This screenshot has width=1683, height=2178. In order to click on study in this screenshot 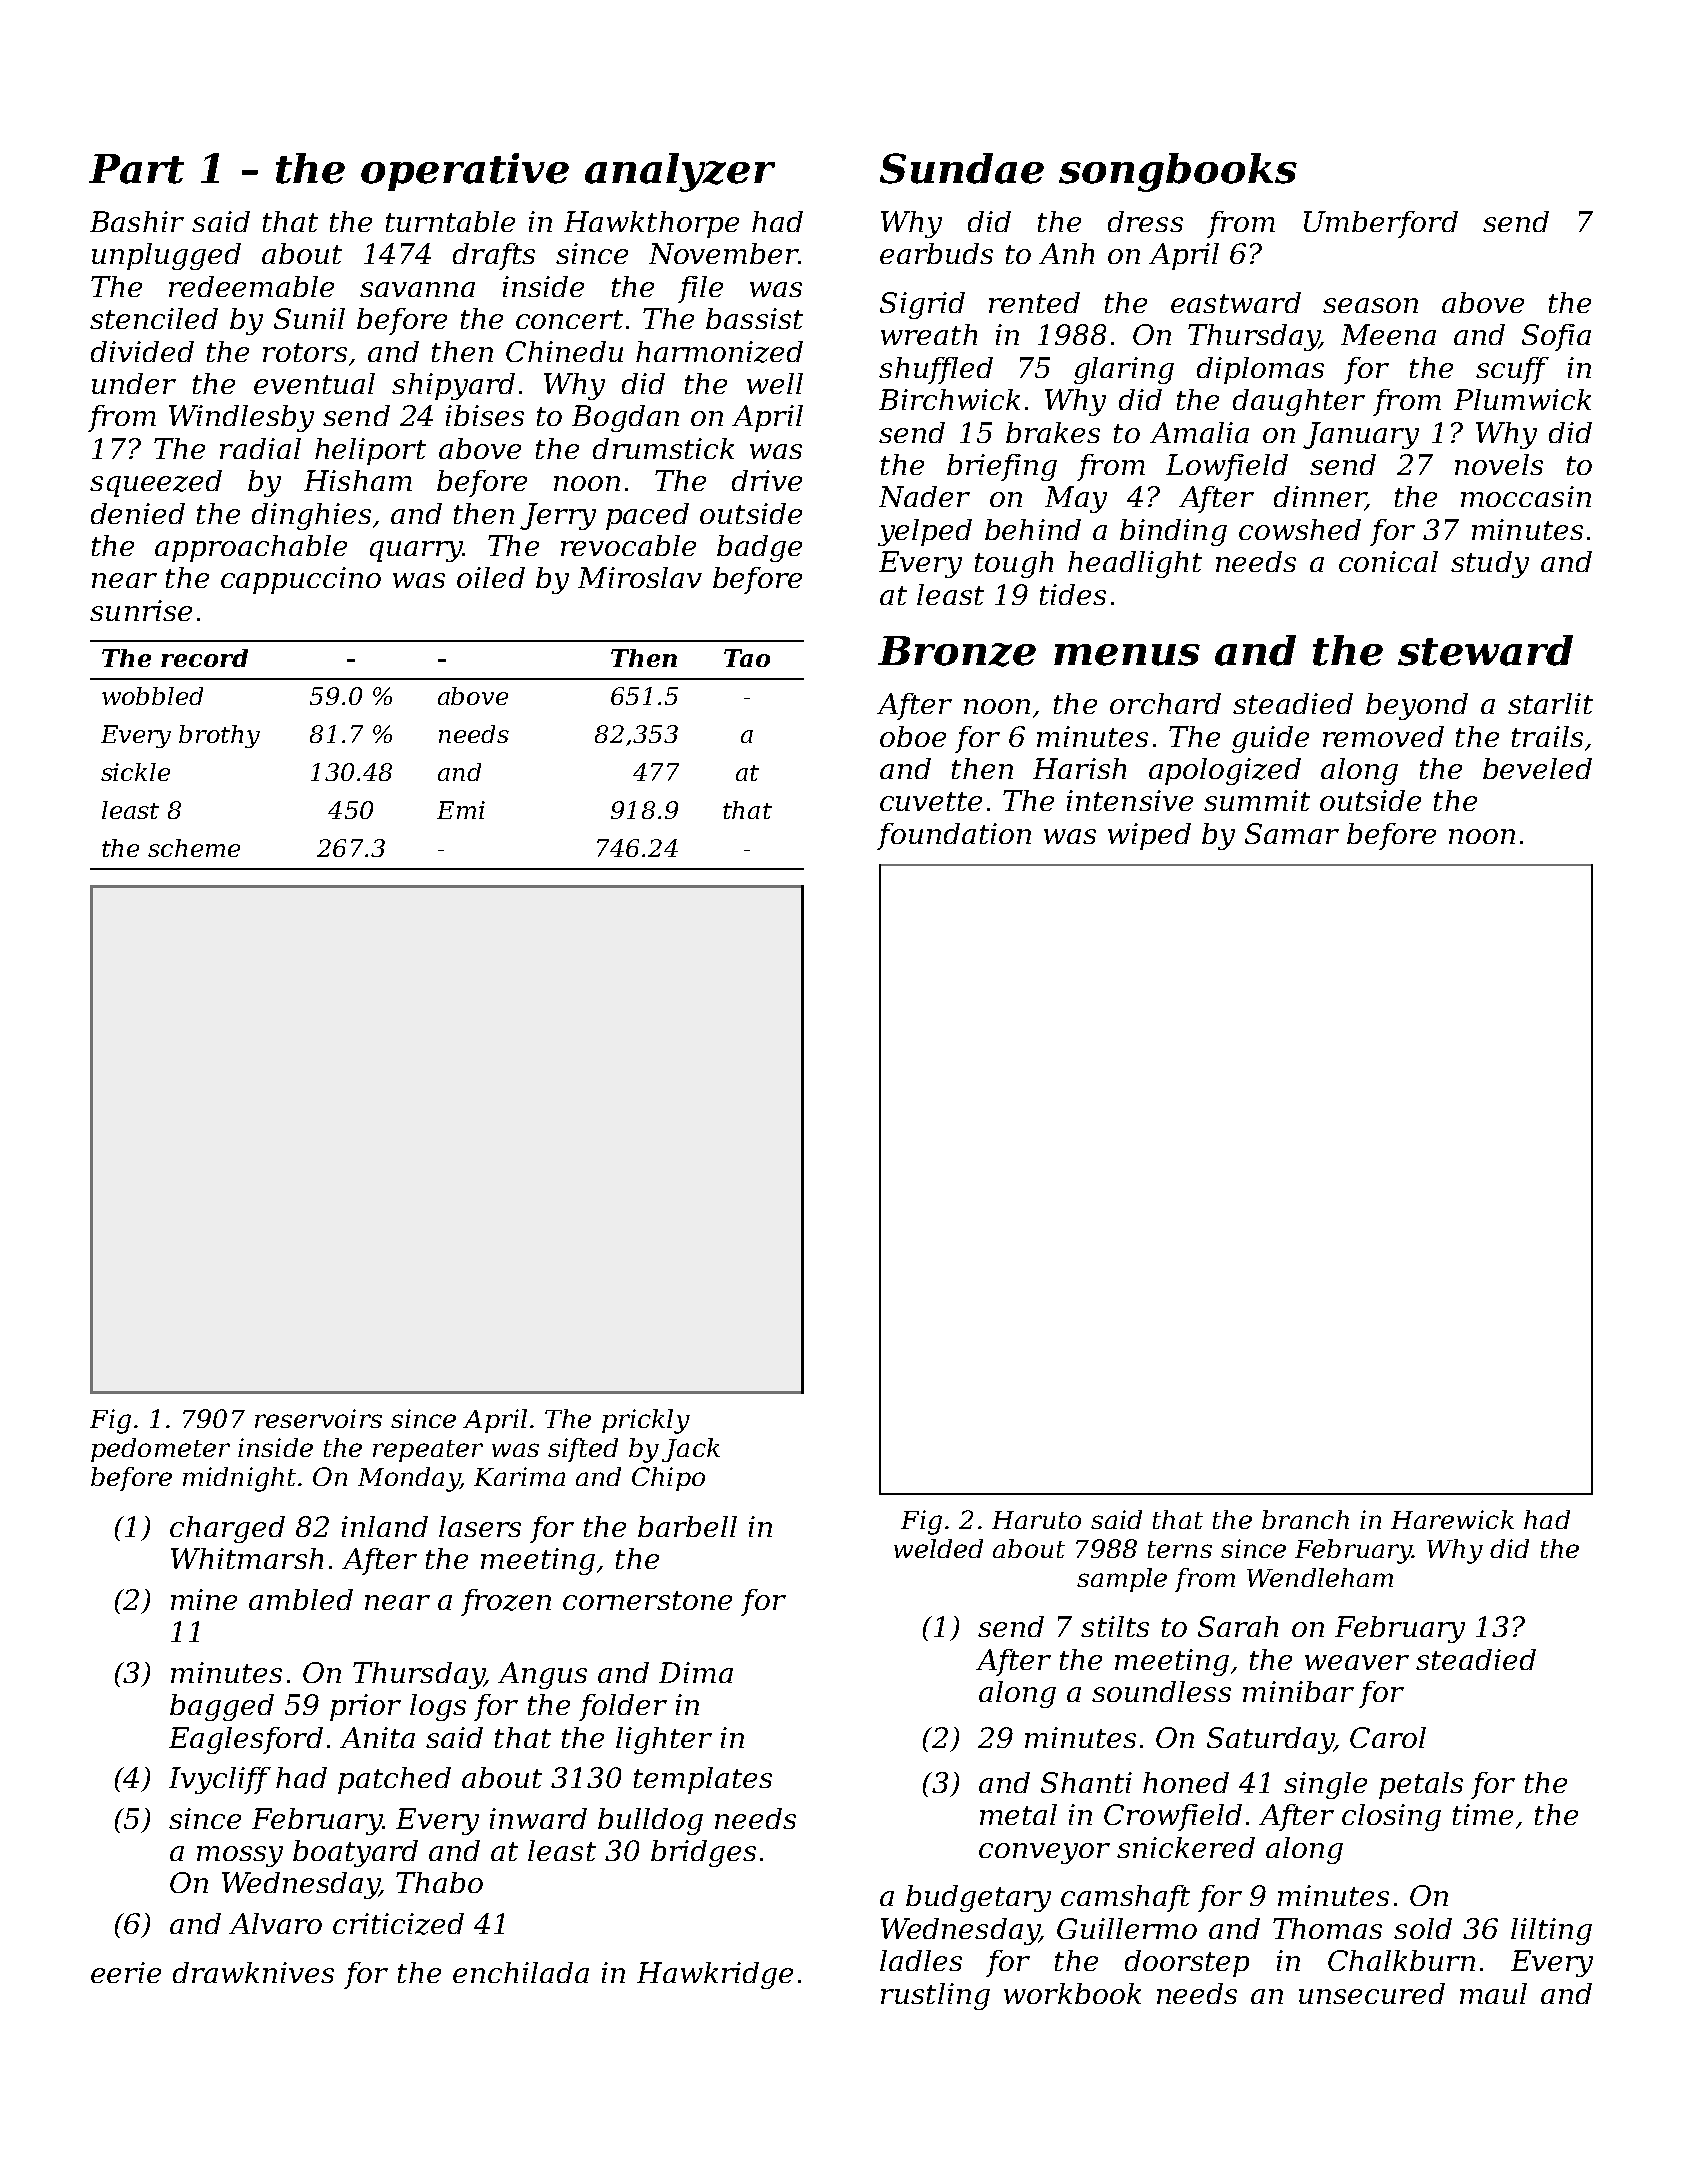, I will do `click(1490, 564)`.
